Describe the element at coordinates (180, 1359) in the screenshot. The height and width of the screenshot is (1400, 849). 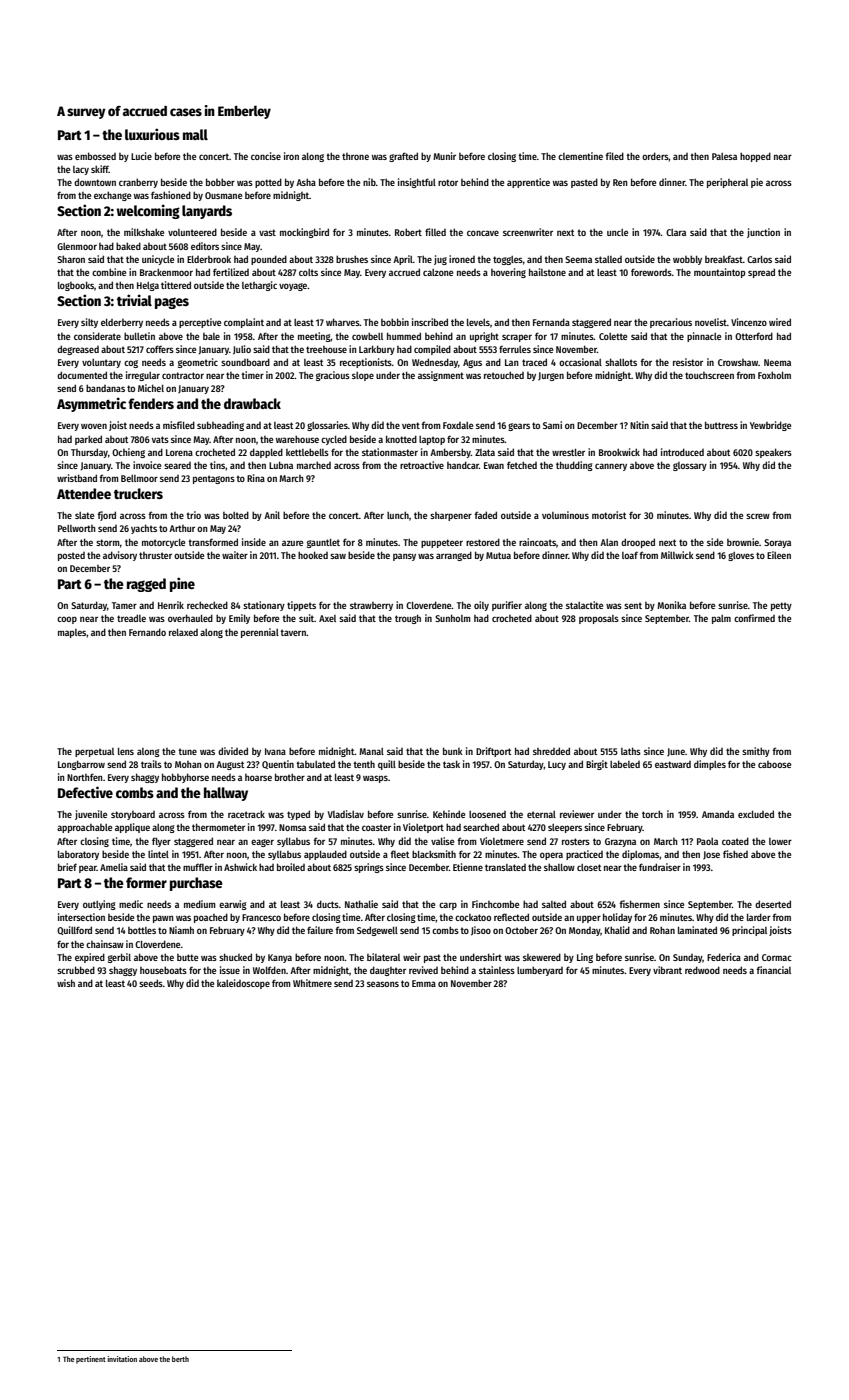
I see `berth` at that location.
